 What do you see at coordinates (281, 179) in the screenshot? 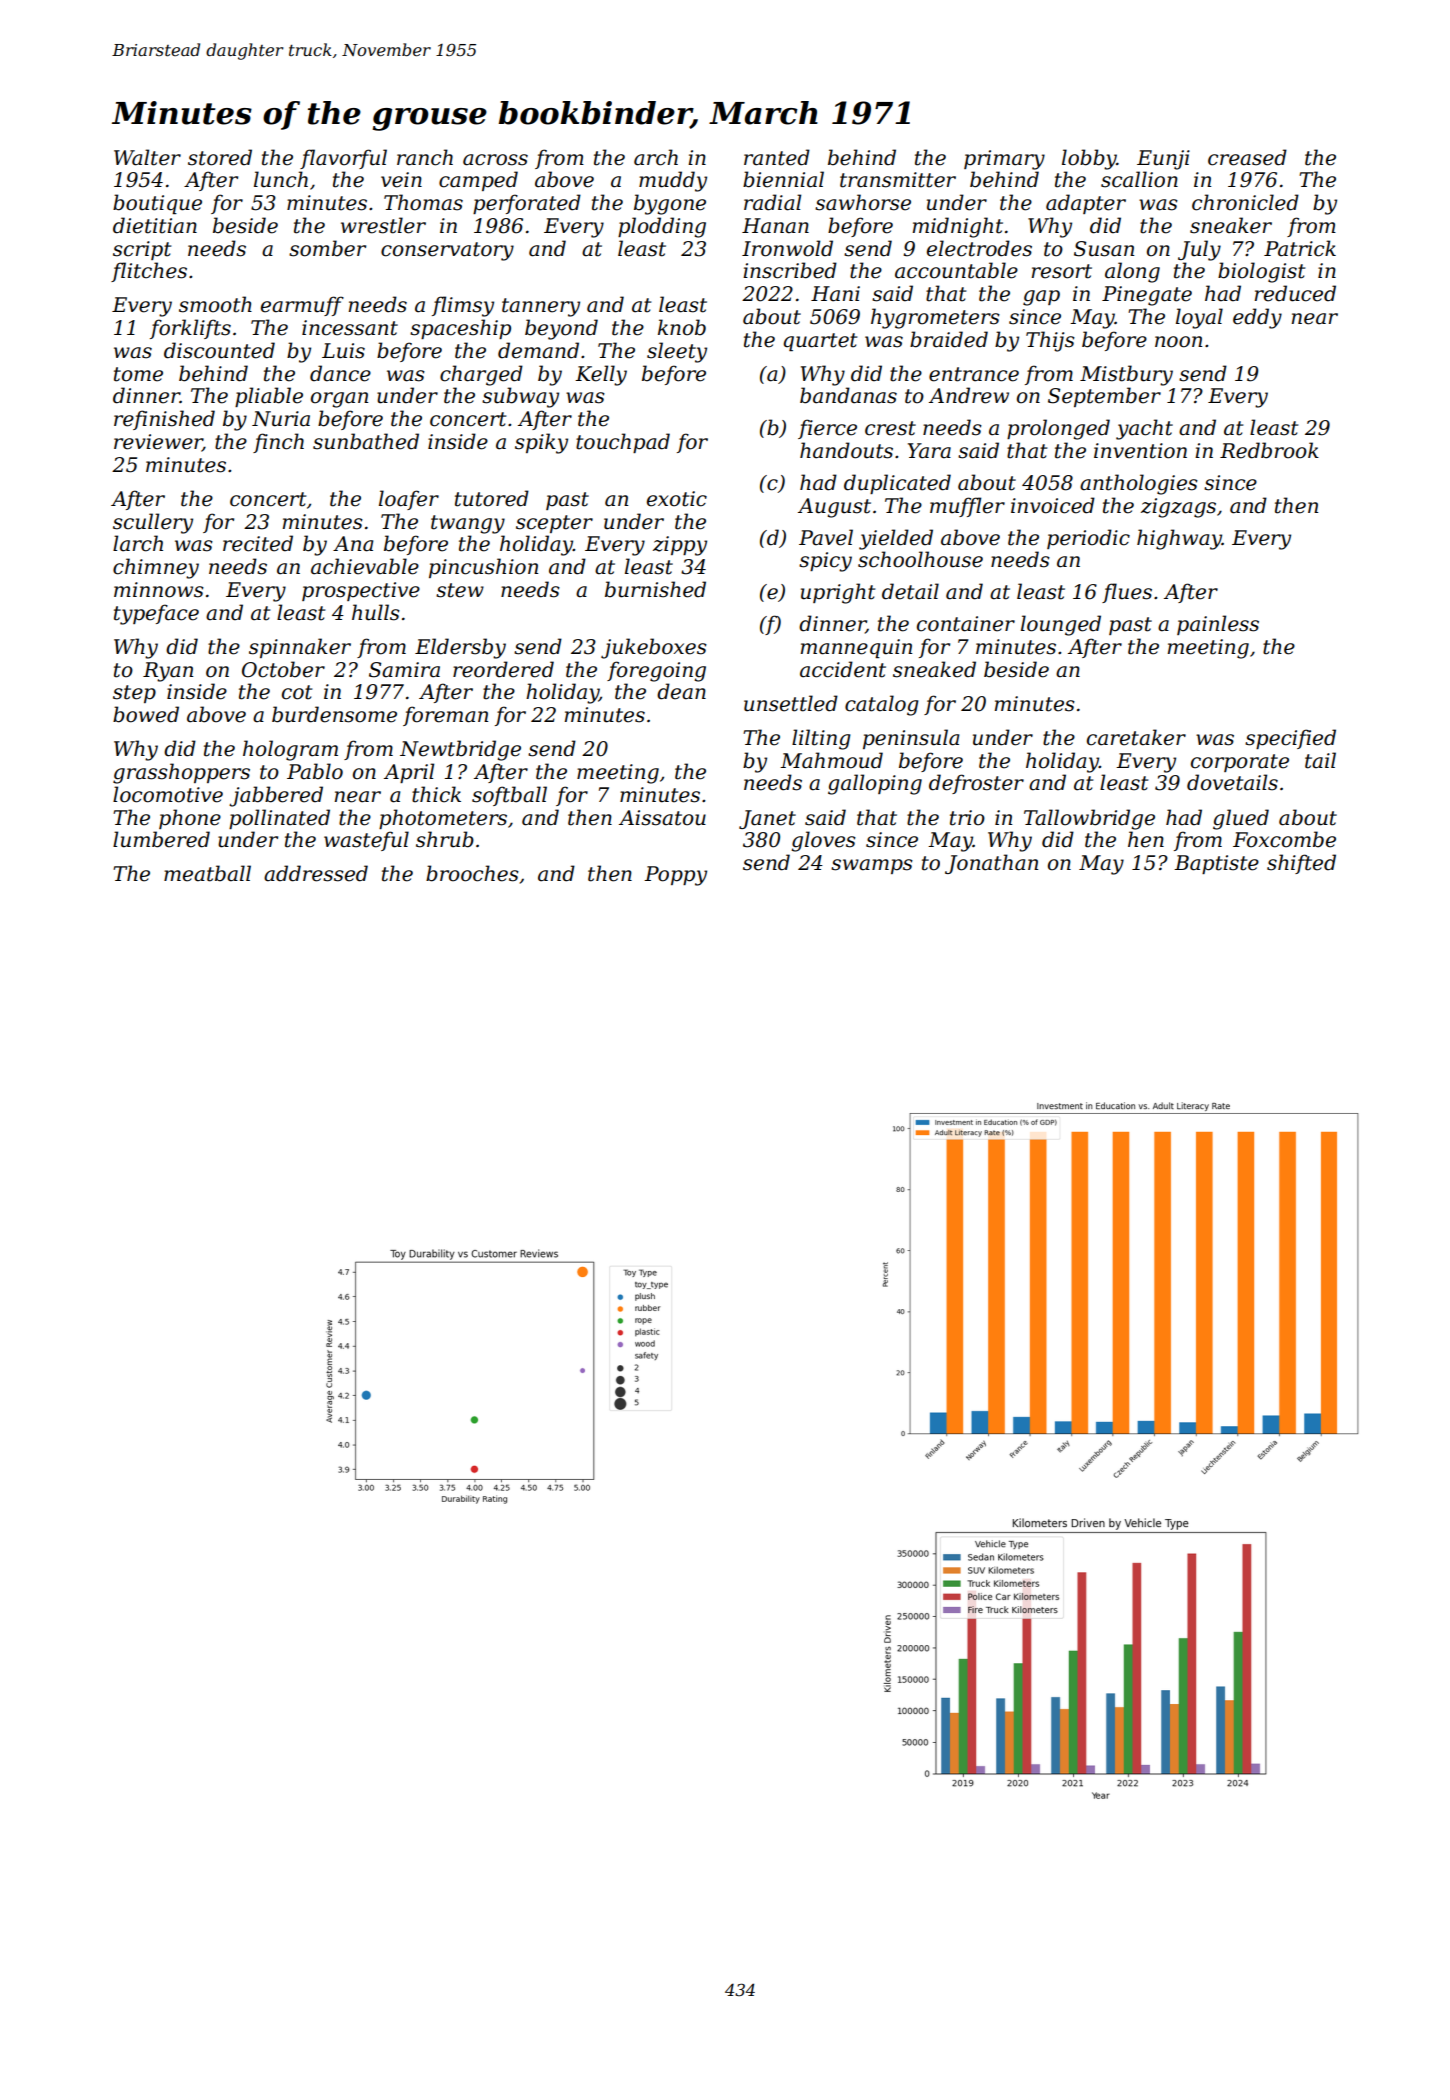
I see `lunch` at bounding box center [281, 179].
